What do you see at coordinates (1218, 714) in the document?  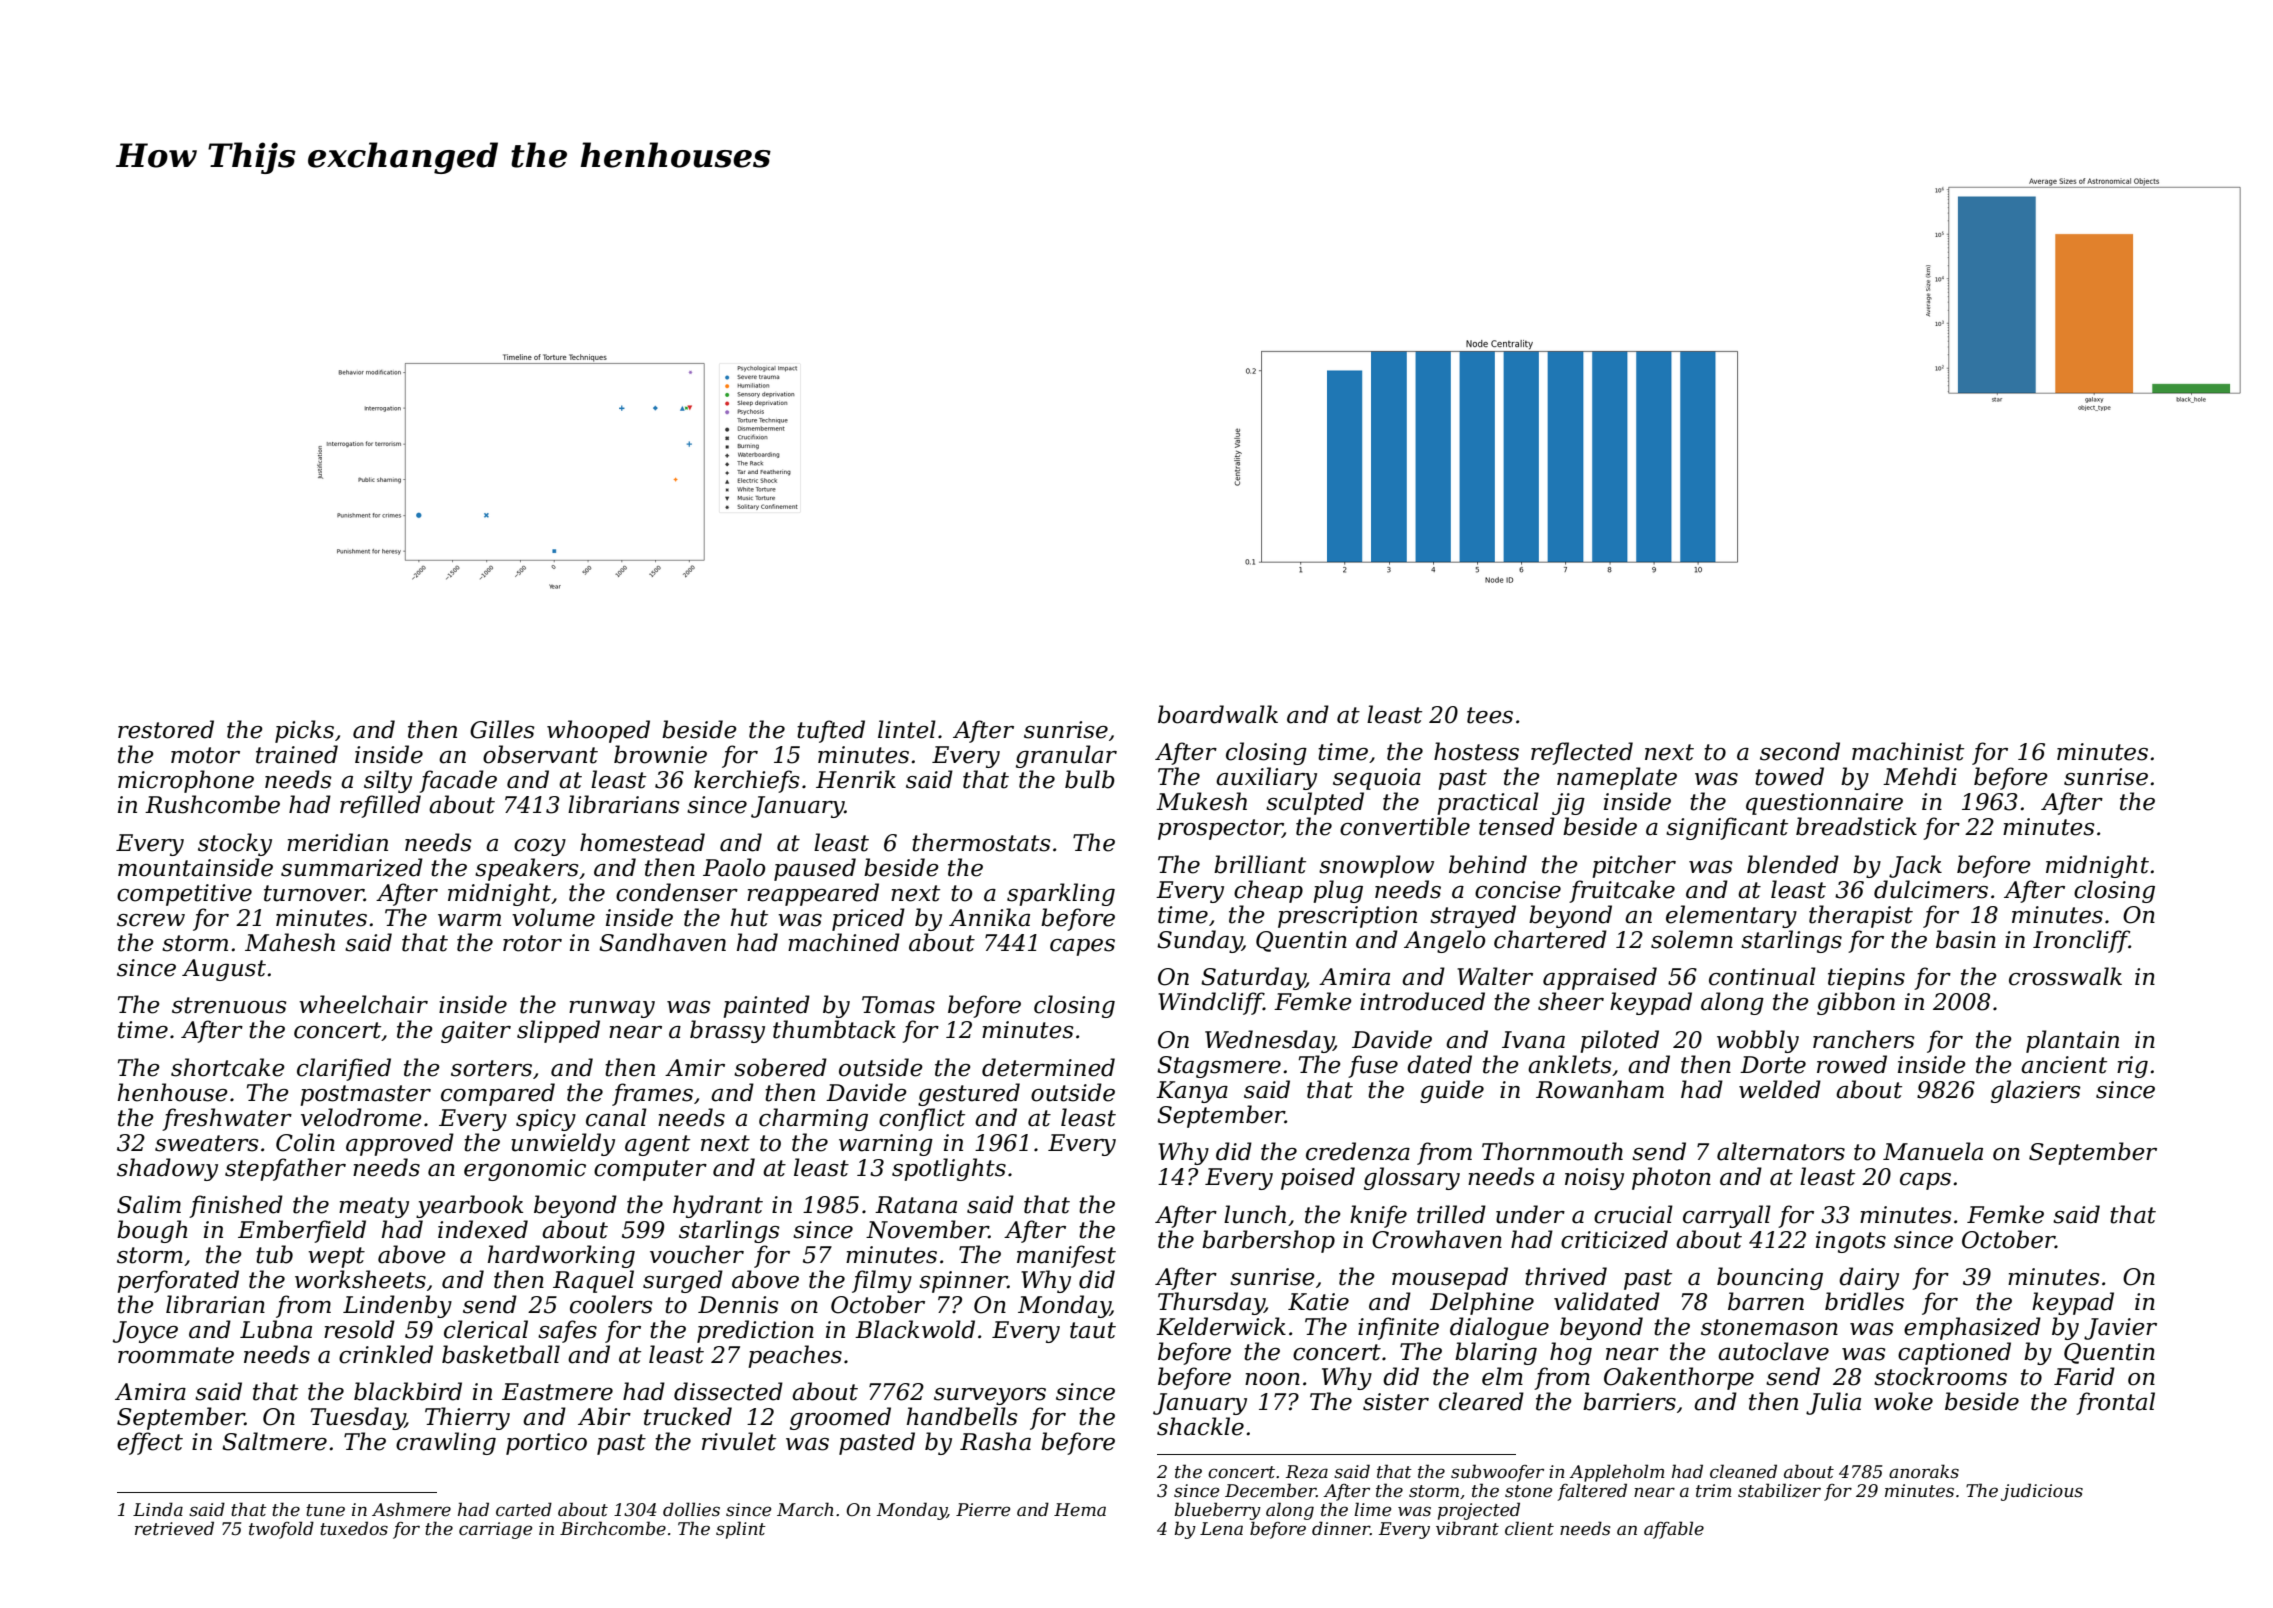 I see `boardwalk` at bounding box center [1218, 714].
